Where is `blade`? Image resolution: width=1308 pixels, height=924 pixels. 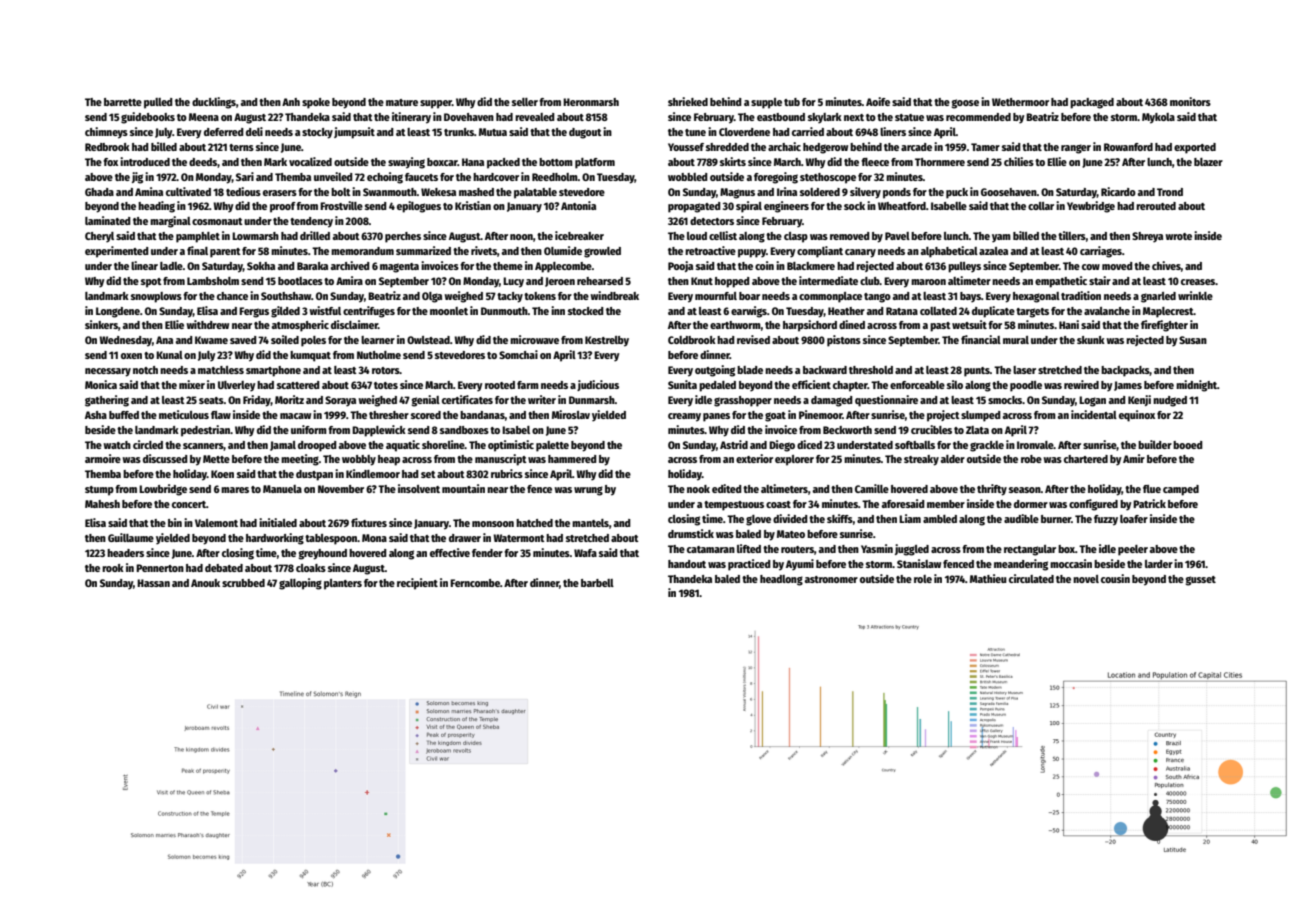
blade is located at coordinates (750, 370).
